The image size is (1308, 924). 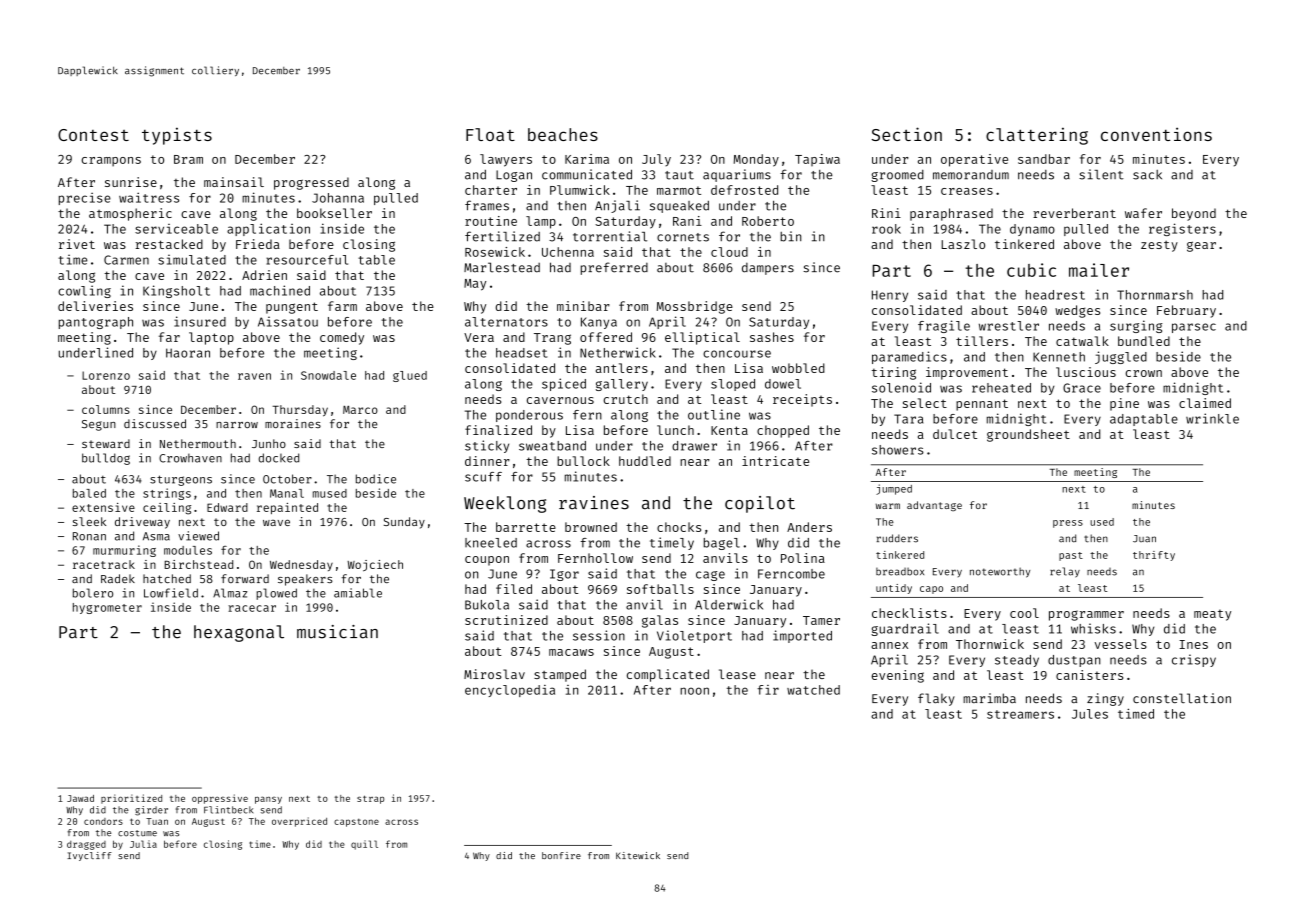 I want to click on Mossbridge, so click(x=695, y=307).
